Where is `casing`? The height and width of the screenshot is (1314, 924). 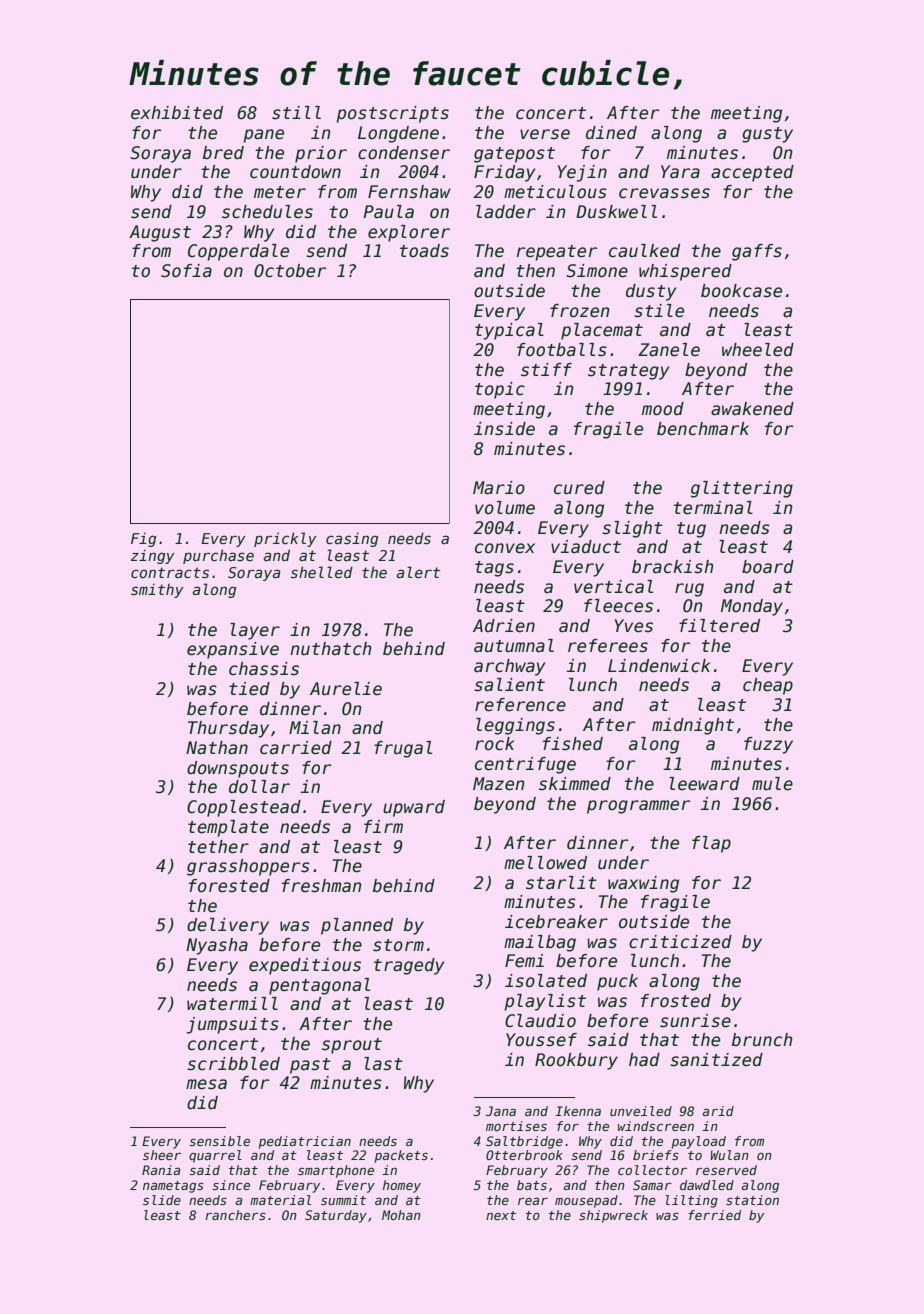
casing is located at coordinates (352, 540).
